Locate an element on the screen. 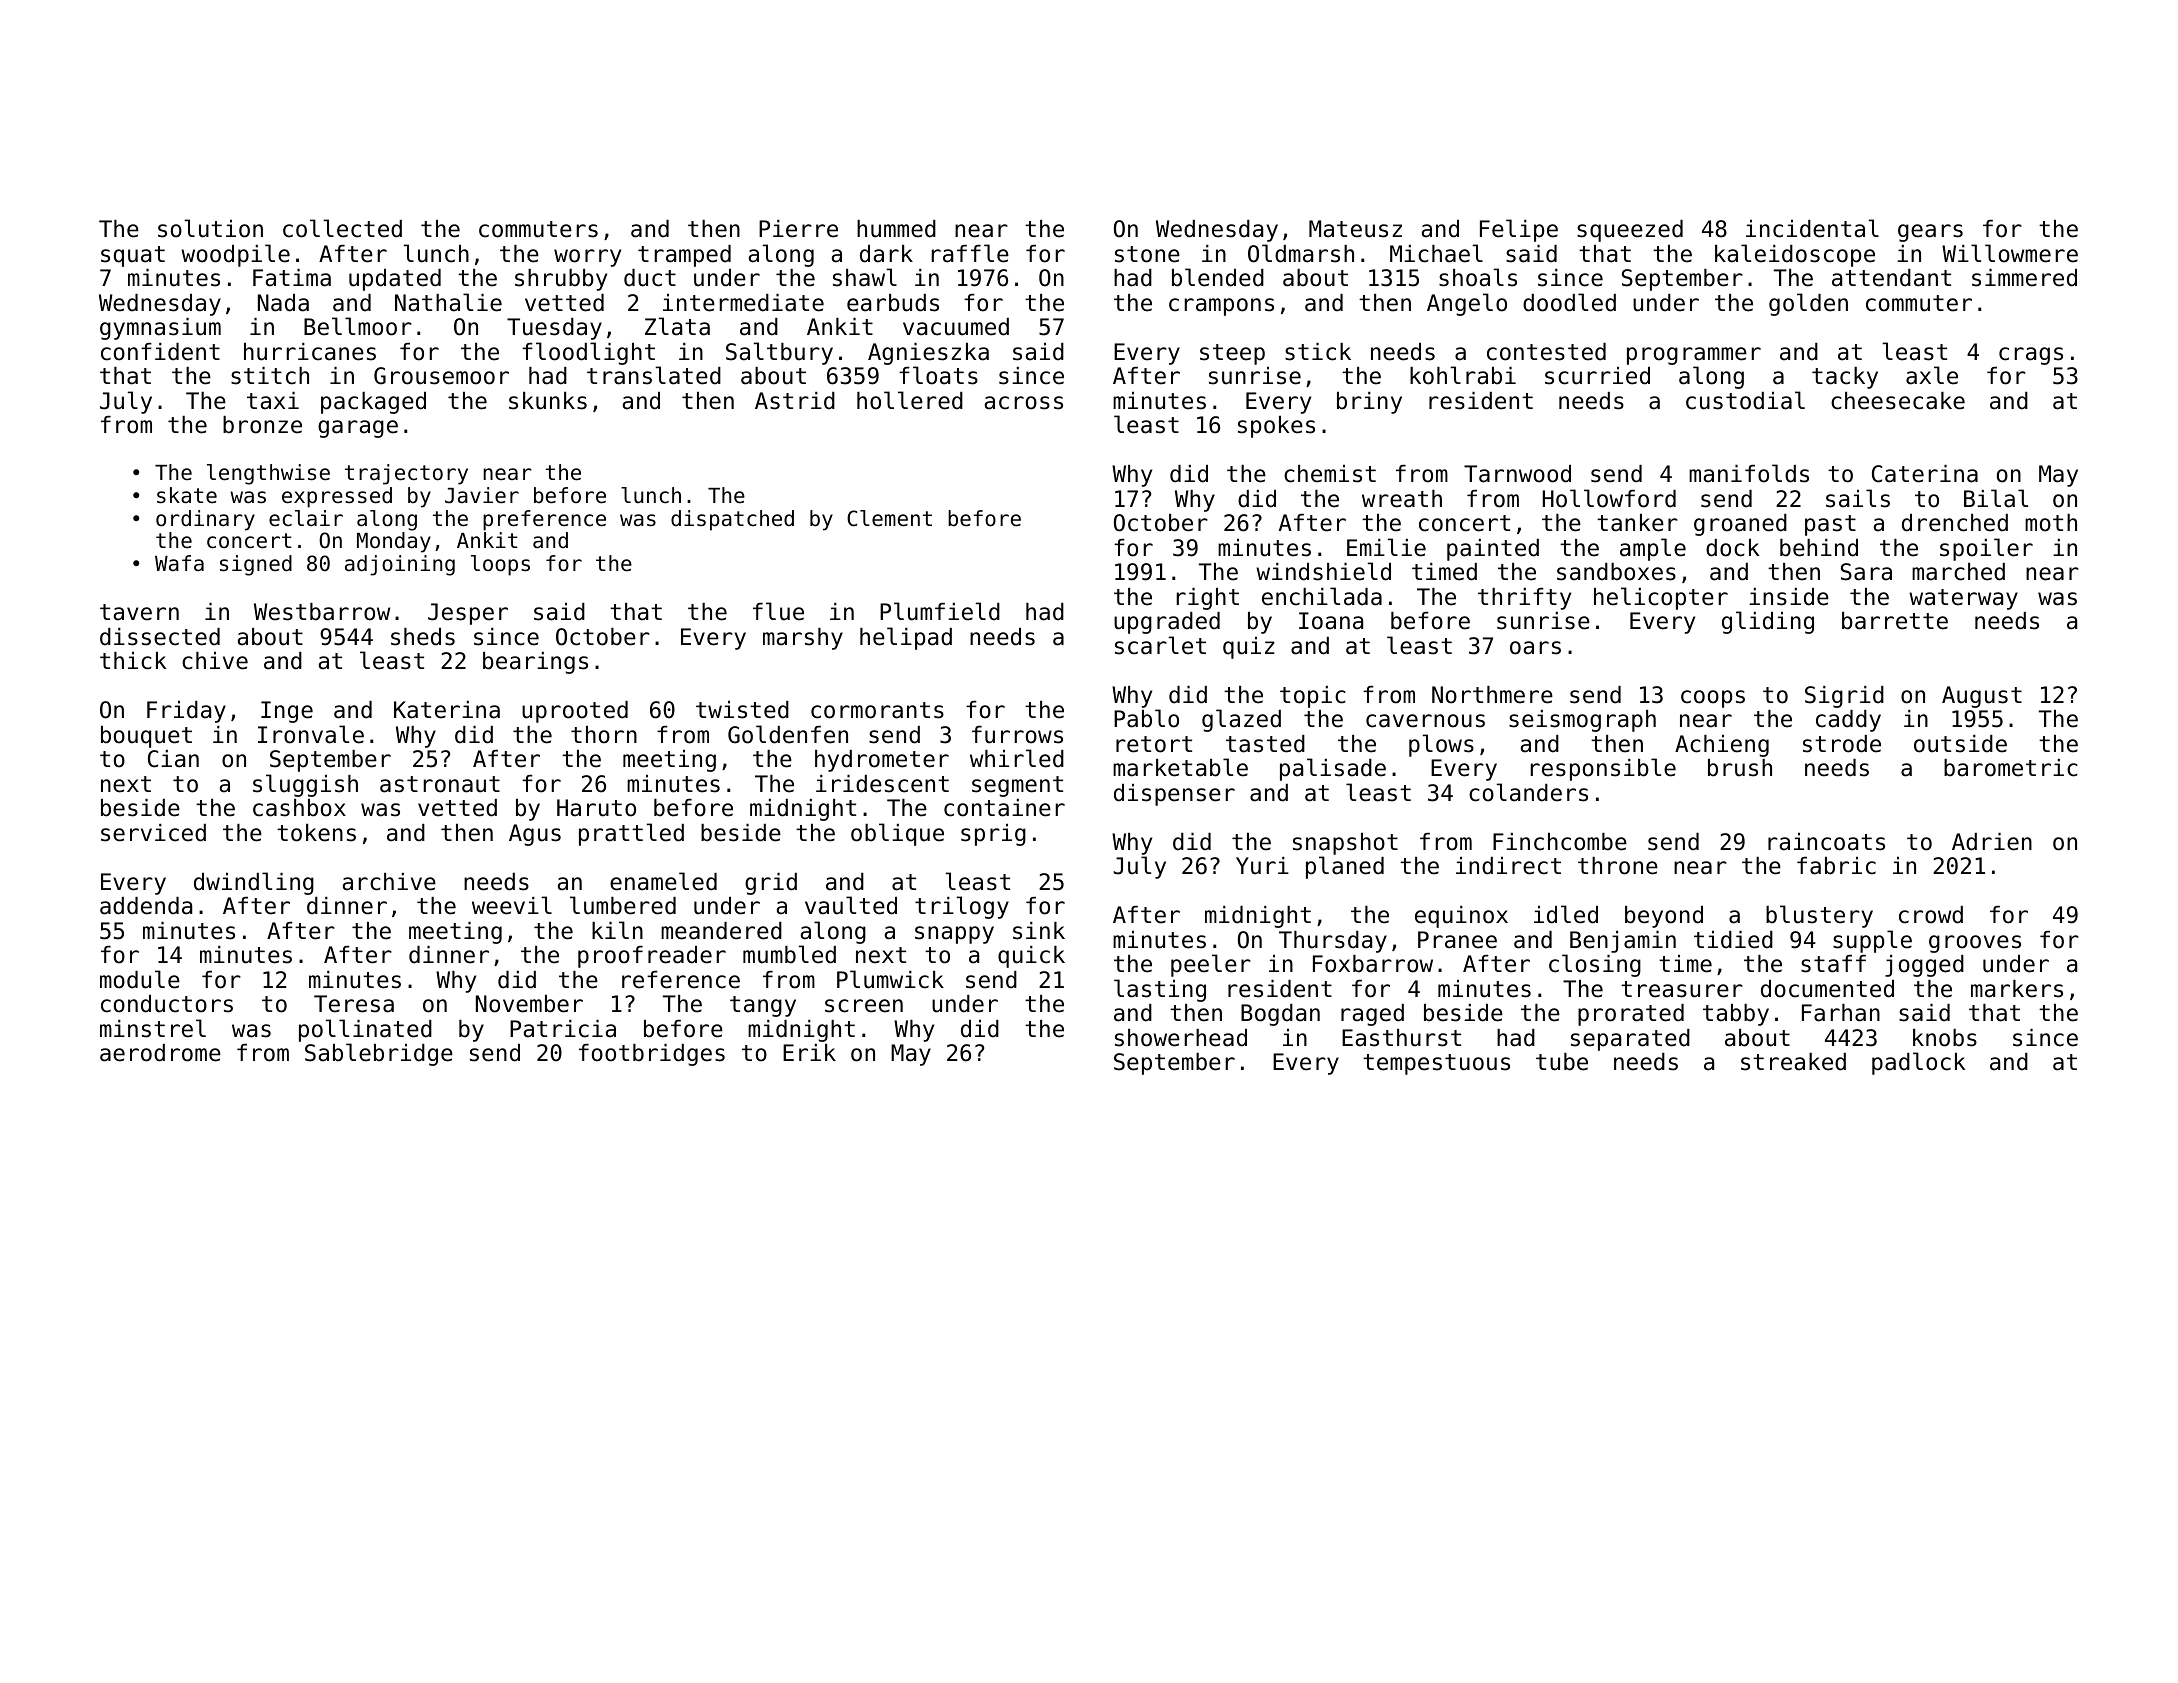  astronaut is located at coordinates (440, 784).
